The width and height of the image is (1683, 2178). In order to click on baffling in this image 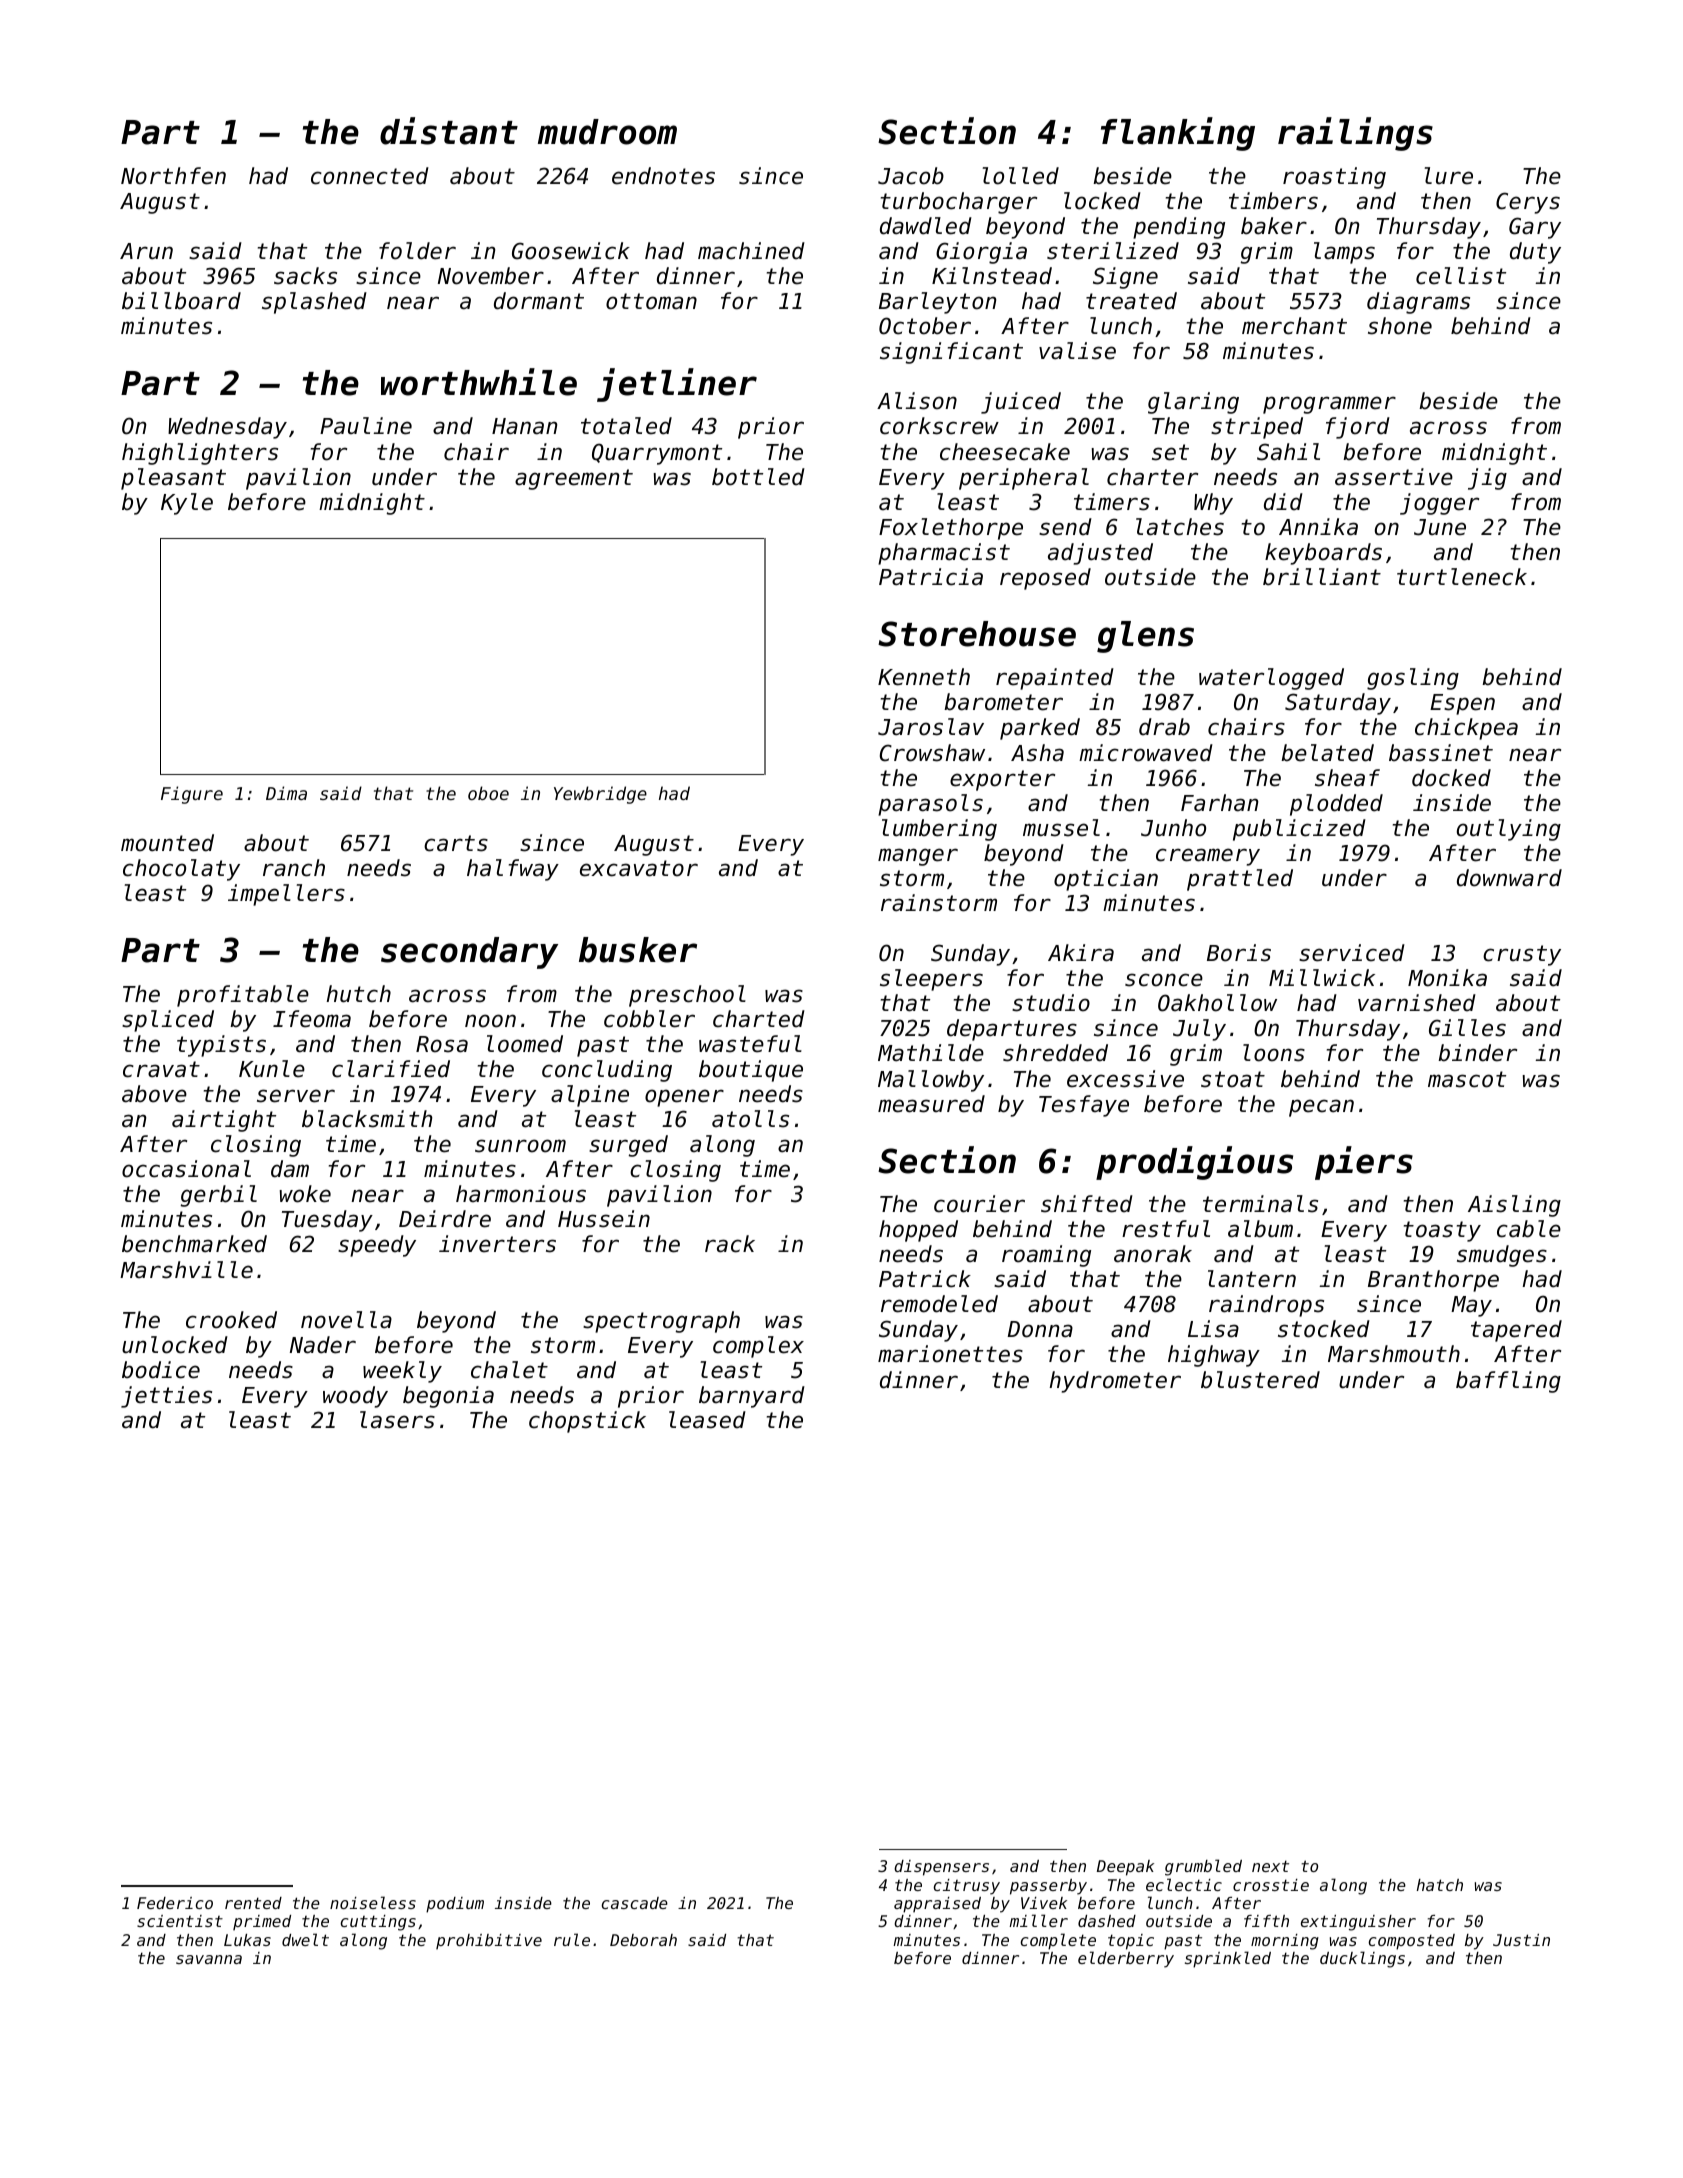, I will do `click(1508, 1382)`.
